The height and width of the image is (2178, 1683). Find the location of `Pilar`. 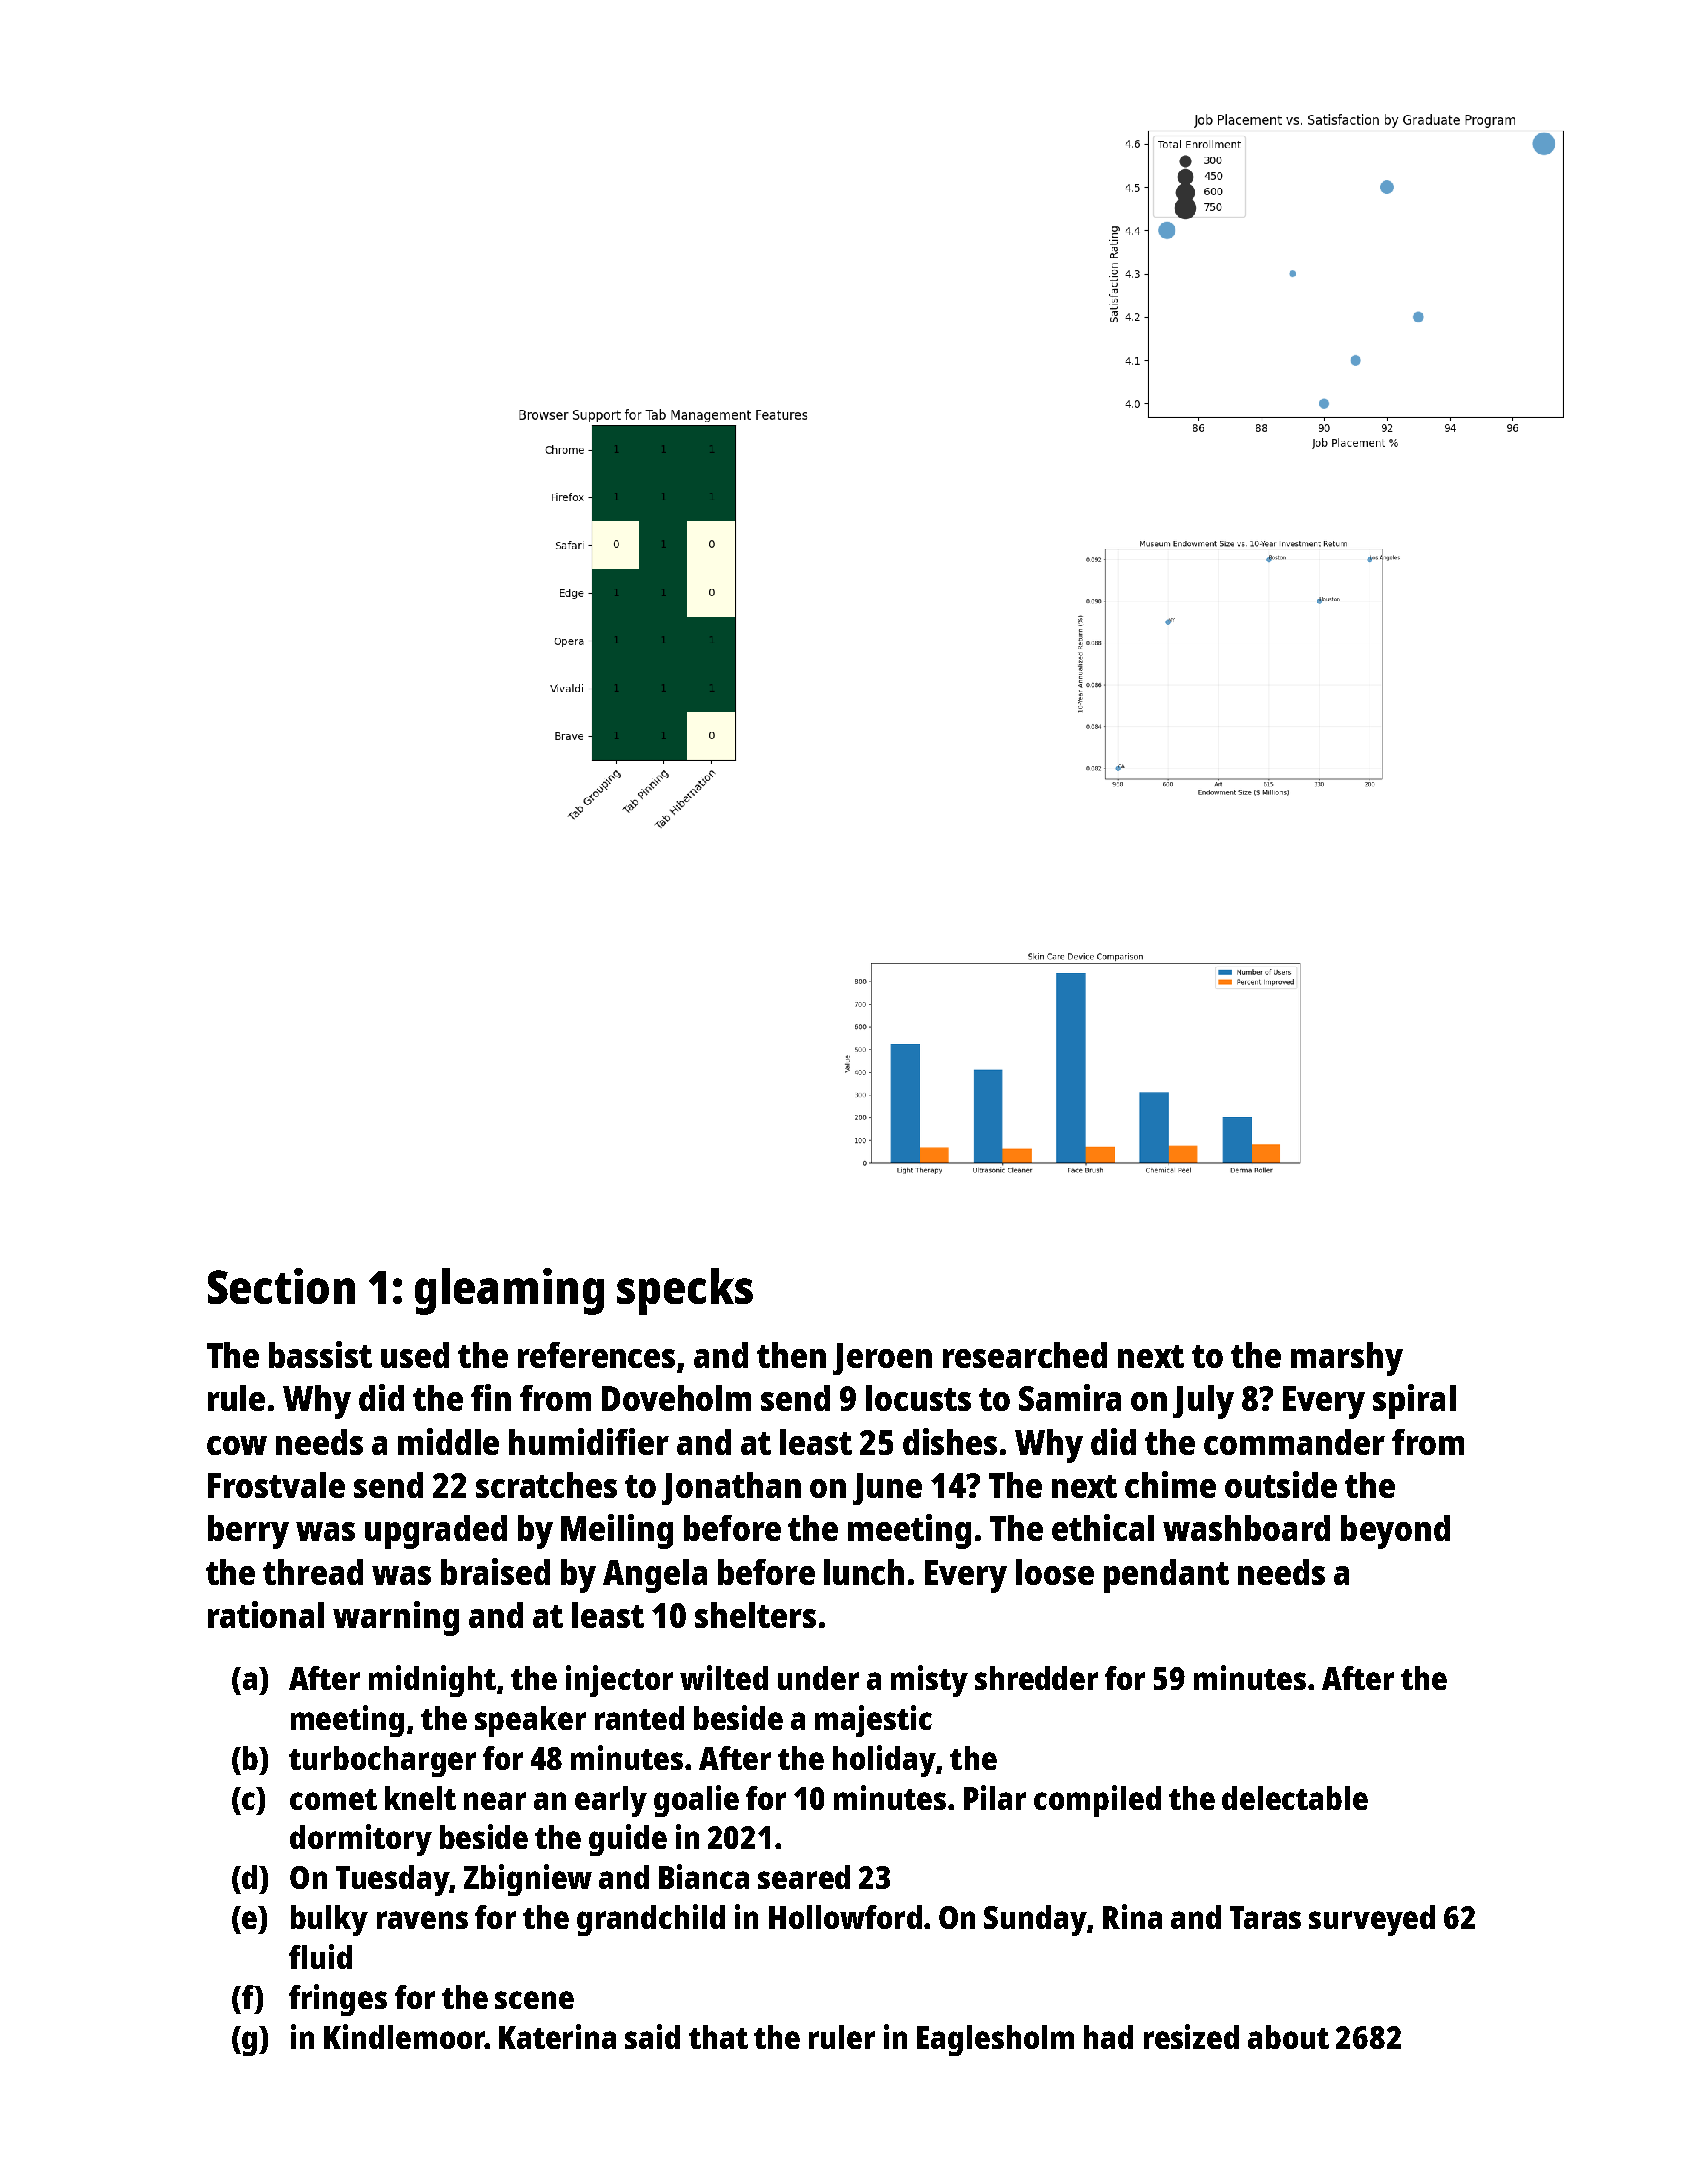

Pilar is located at coordinates (995, 1797).
